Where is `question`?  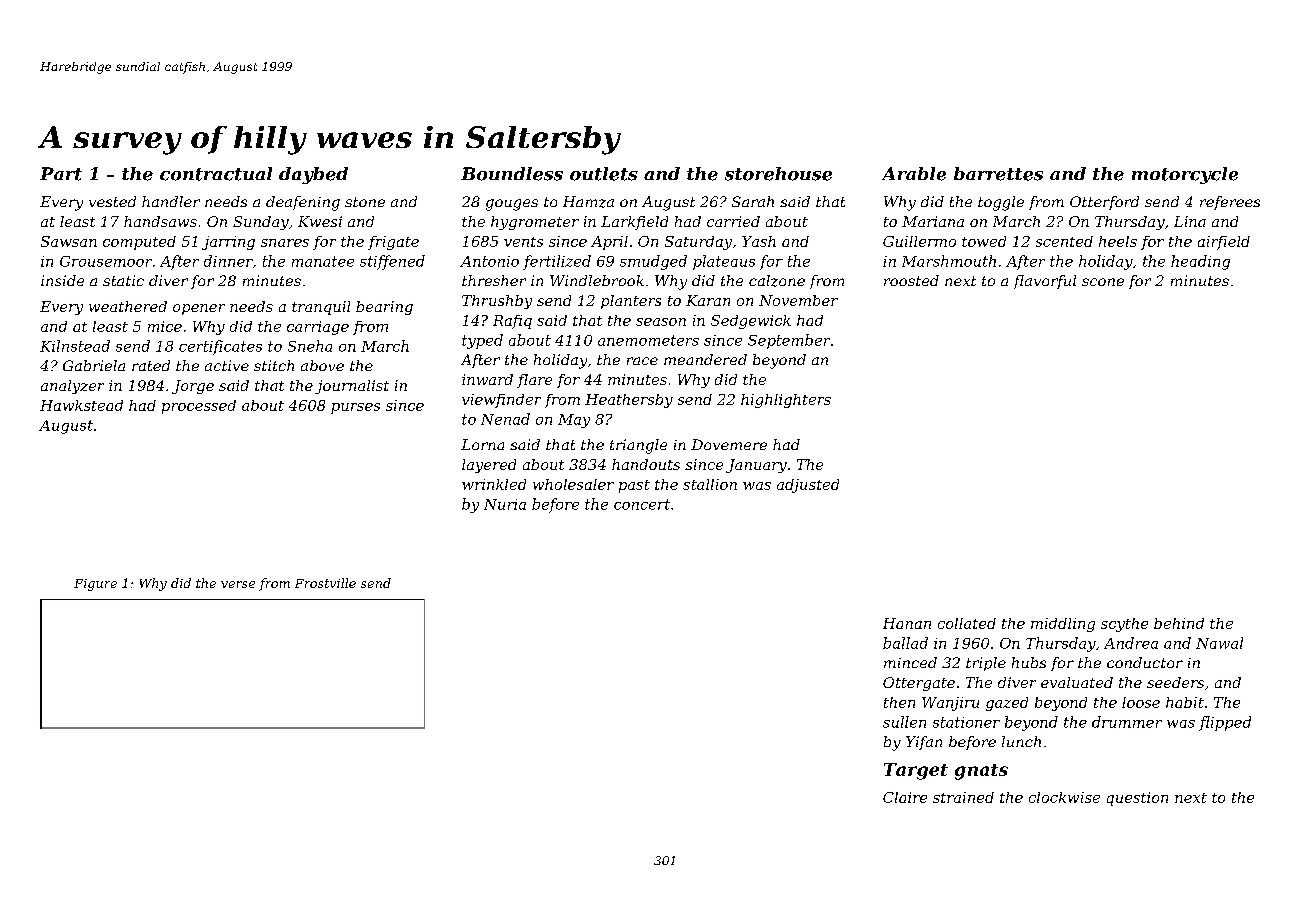 question is located at coordinates (1137, 799).
